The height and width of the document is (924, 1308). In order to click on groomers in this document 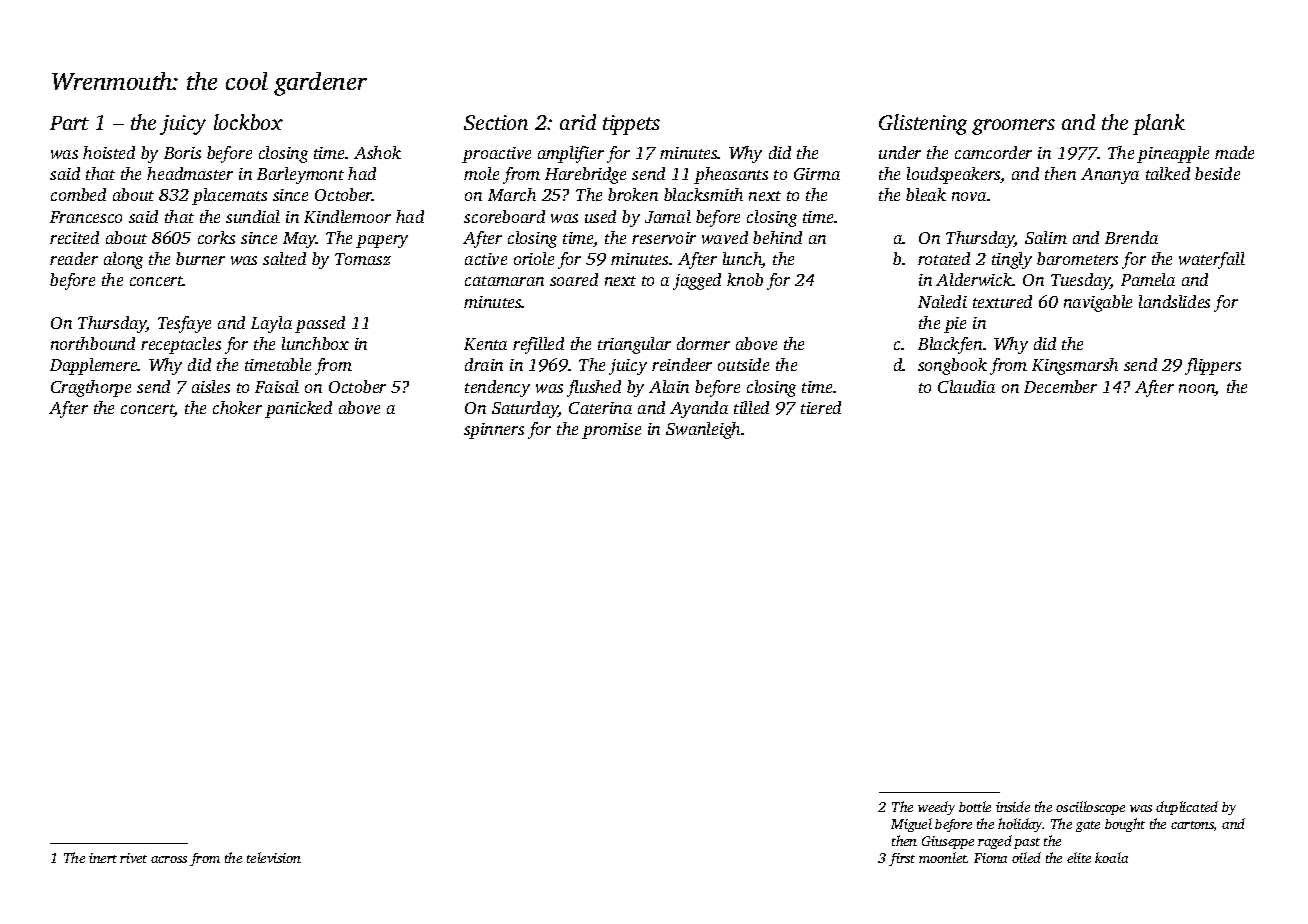, I will do `click(1013, 127)`.
